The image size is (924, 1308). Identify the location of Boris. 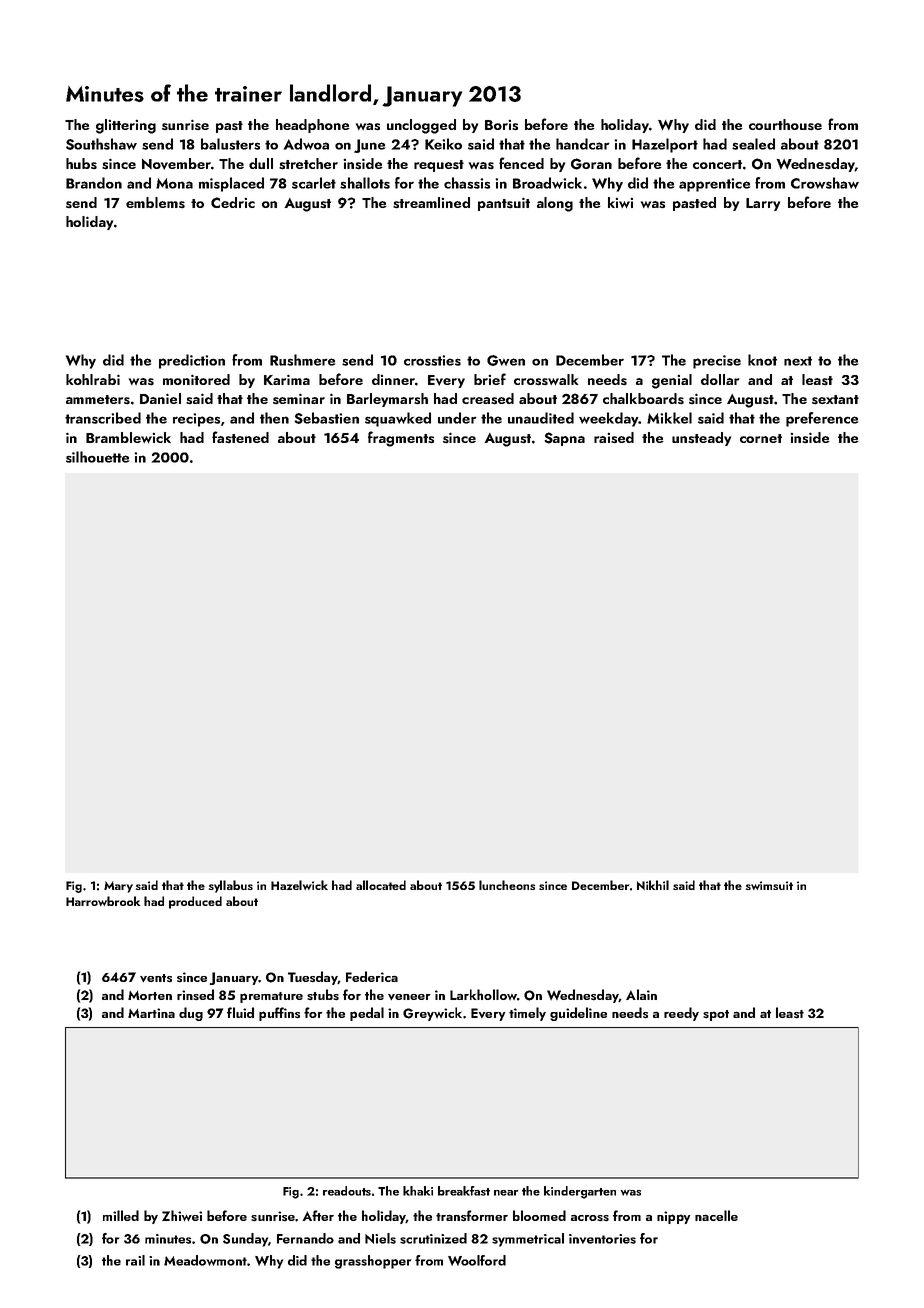
(501, 125).
